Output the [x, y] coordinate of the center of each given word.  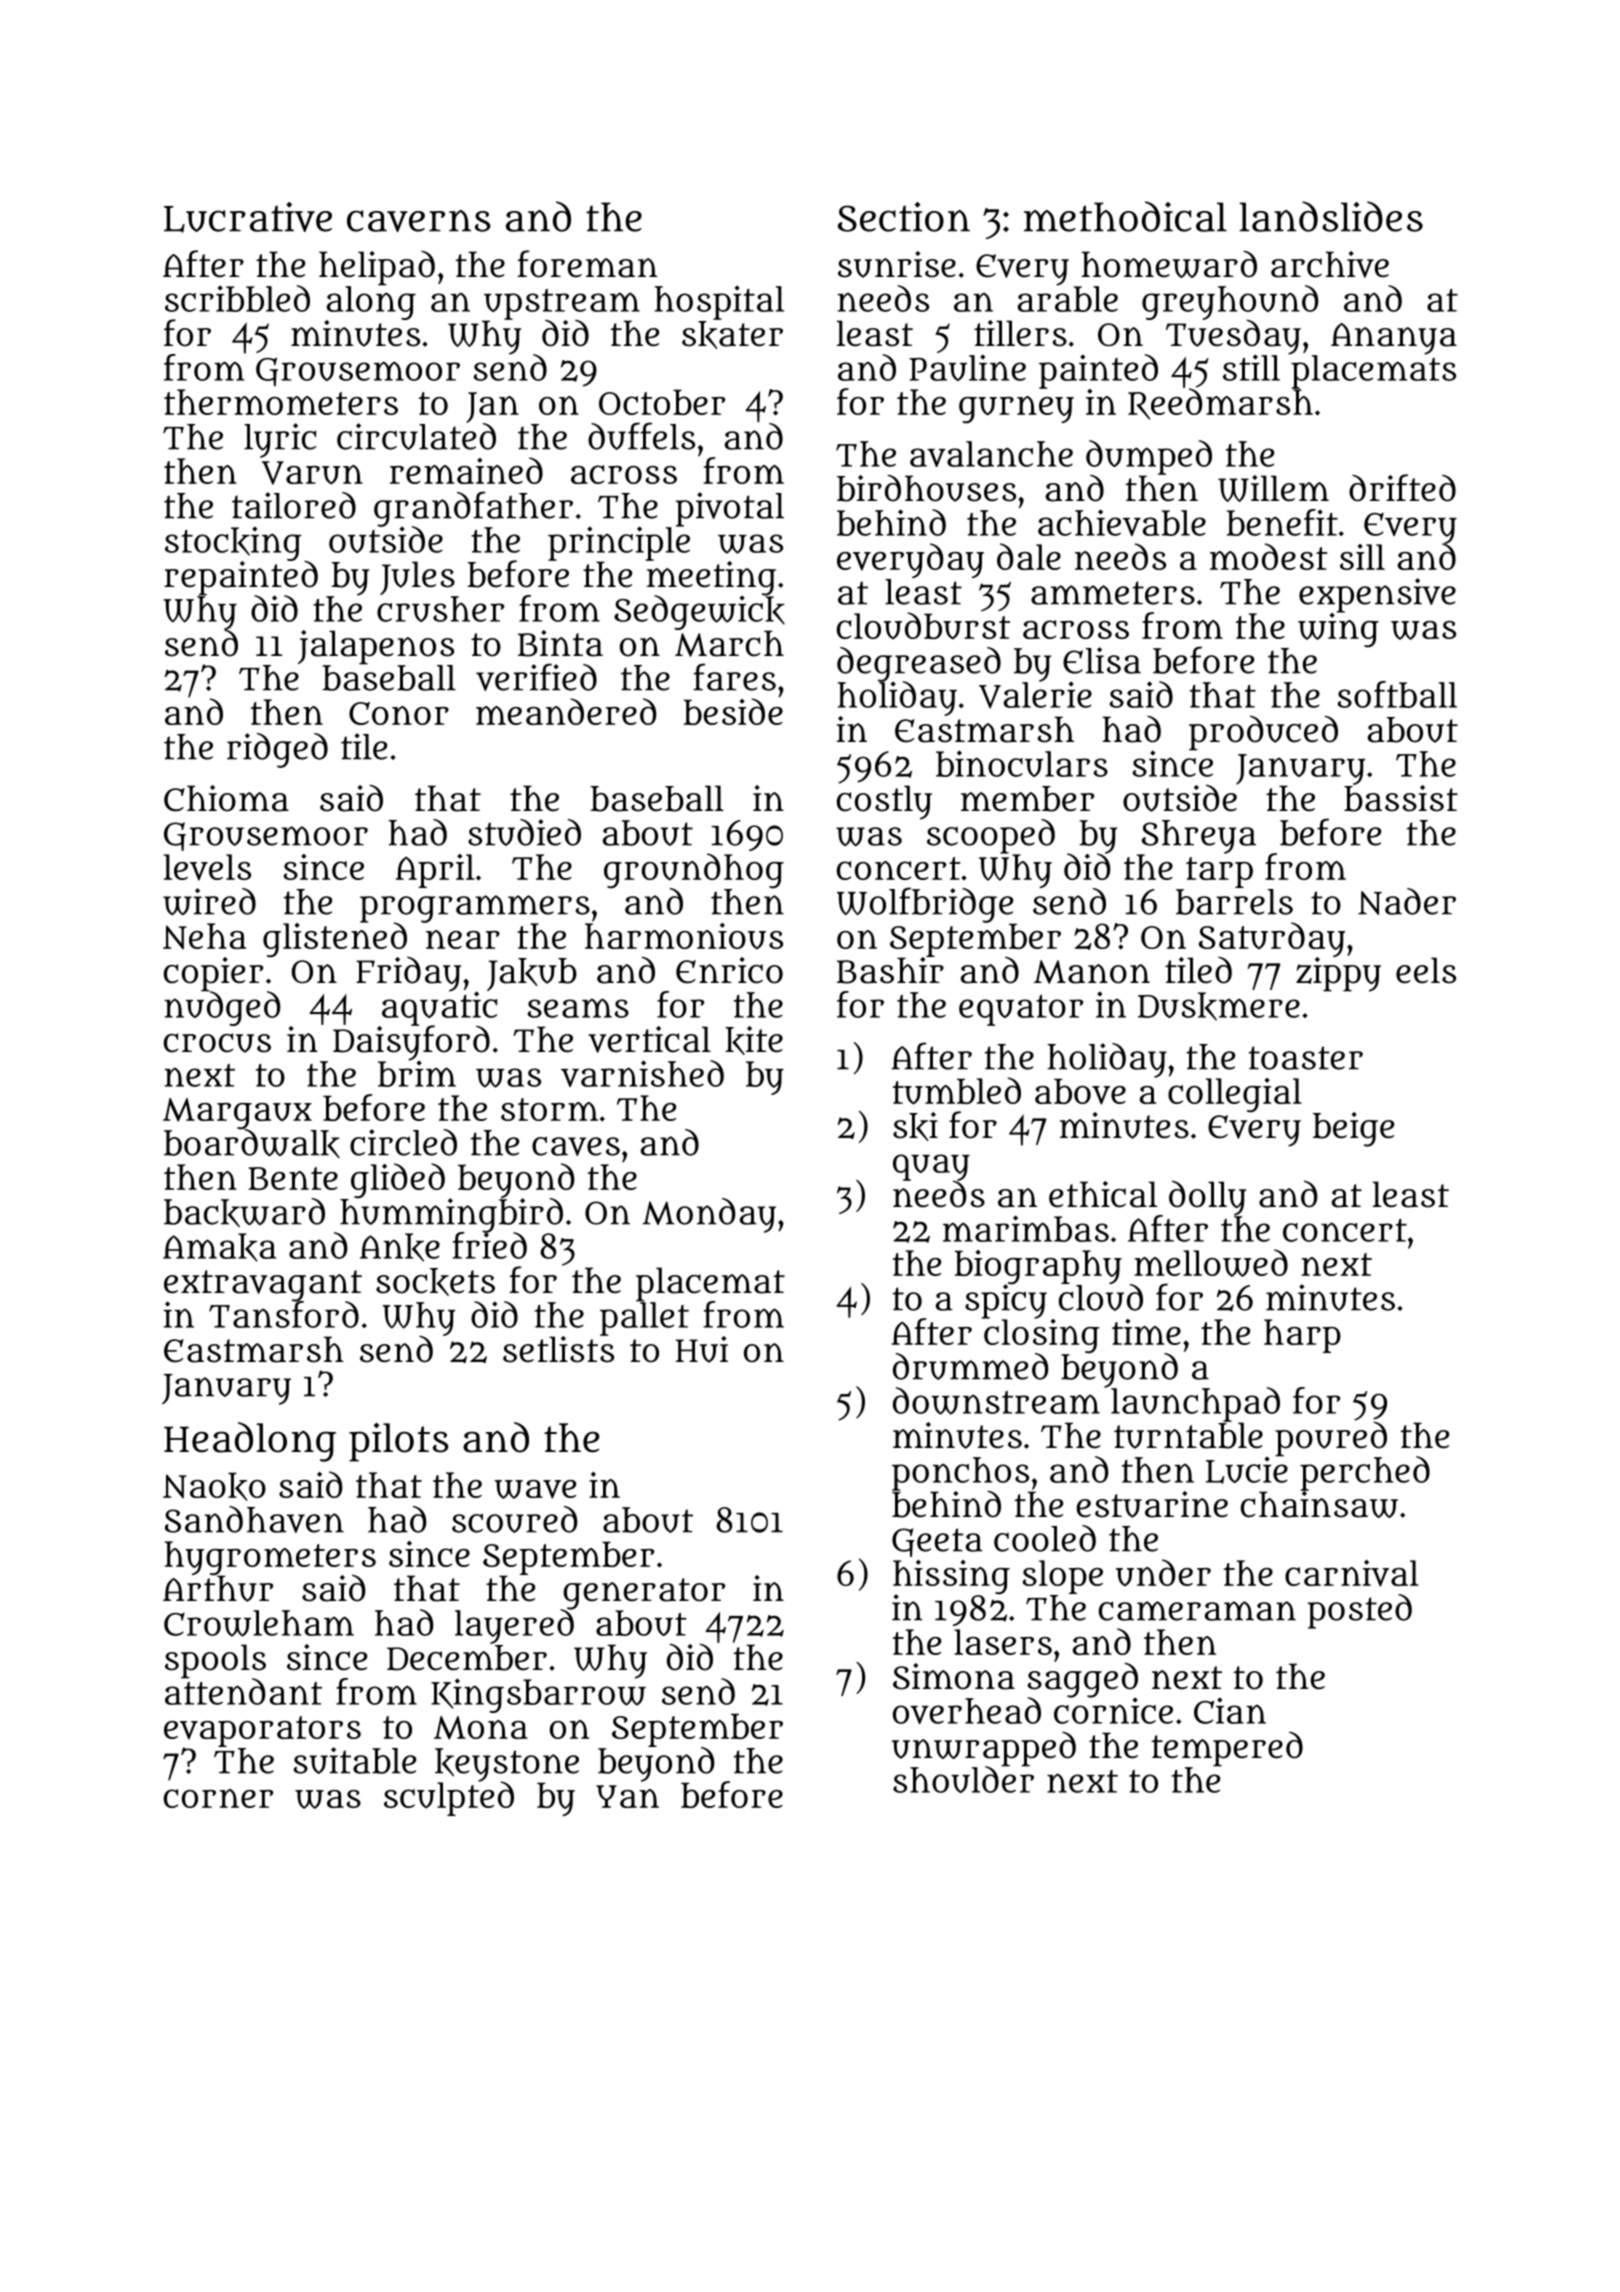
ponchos [960, 1474]
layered [514, 1626]
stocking [233, 543]
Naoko [214, 1486]
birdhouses [926, 488]
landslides [1331, 216]
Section [904, 217]
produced [1263, 733]
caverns [419, 221]
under [1163, 1572]
